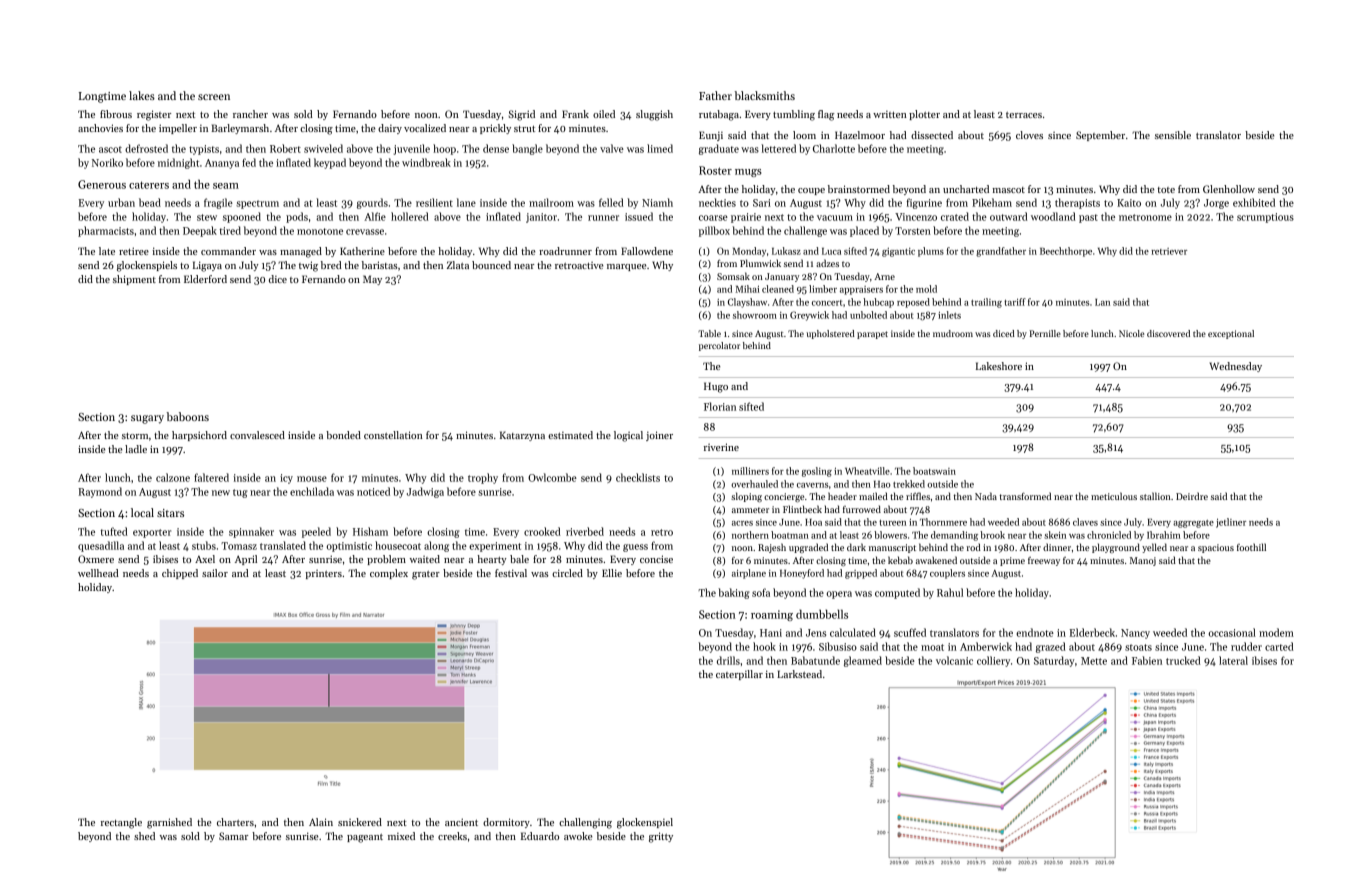 The height and width of the screenshot is (887, 1372). What do you see at coordinates (1057, 547) in the screenshot?
I see `dinner` at bounding box center [1057, 547].
